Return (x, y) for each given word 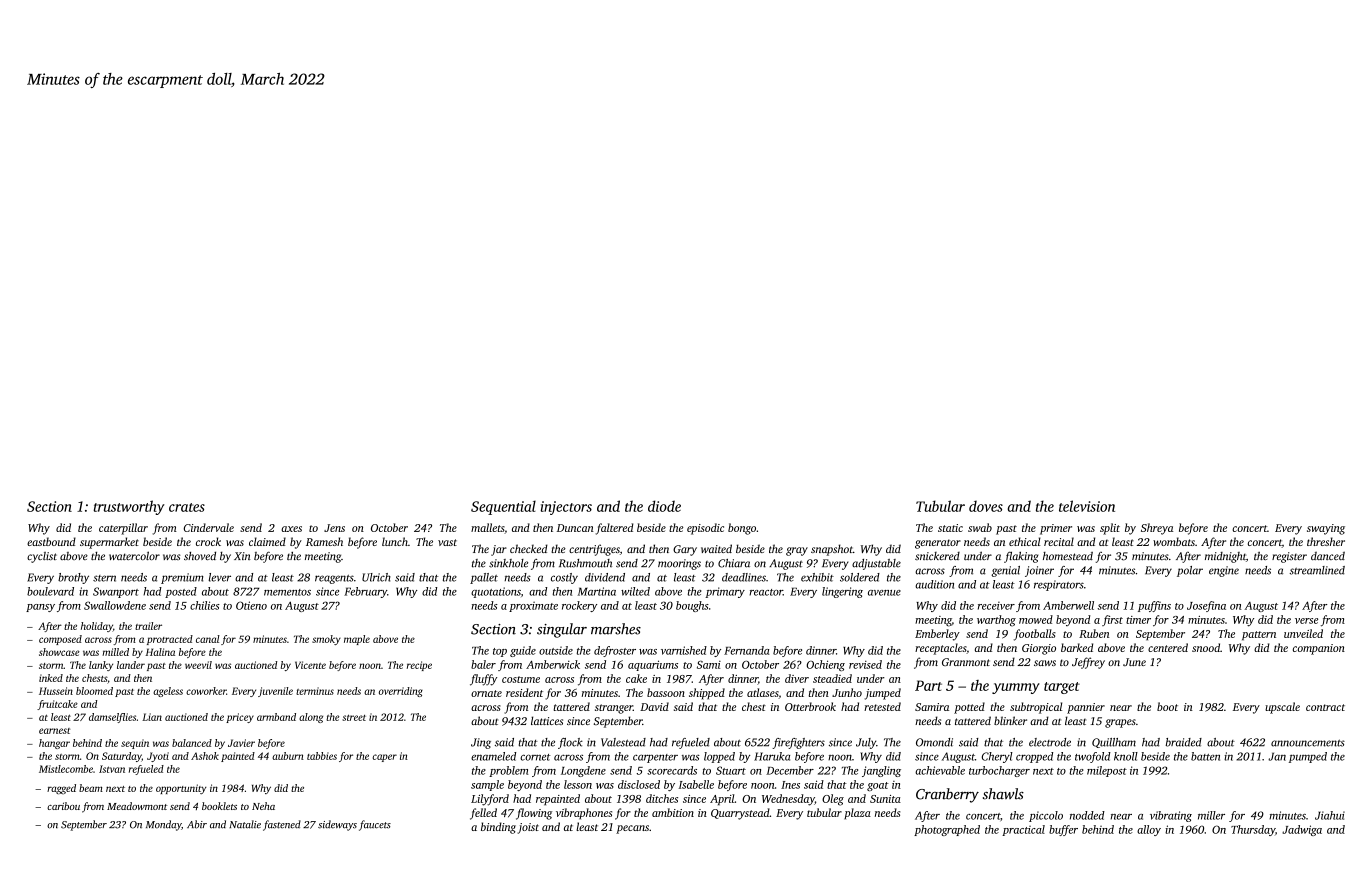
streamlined (1317, 570)
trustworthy (129, 507)
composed (60, 640)
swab (980, 527)
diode (664, 506)
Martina (597, 591)
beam (91, 788)
